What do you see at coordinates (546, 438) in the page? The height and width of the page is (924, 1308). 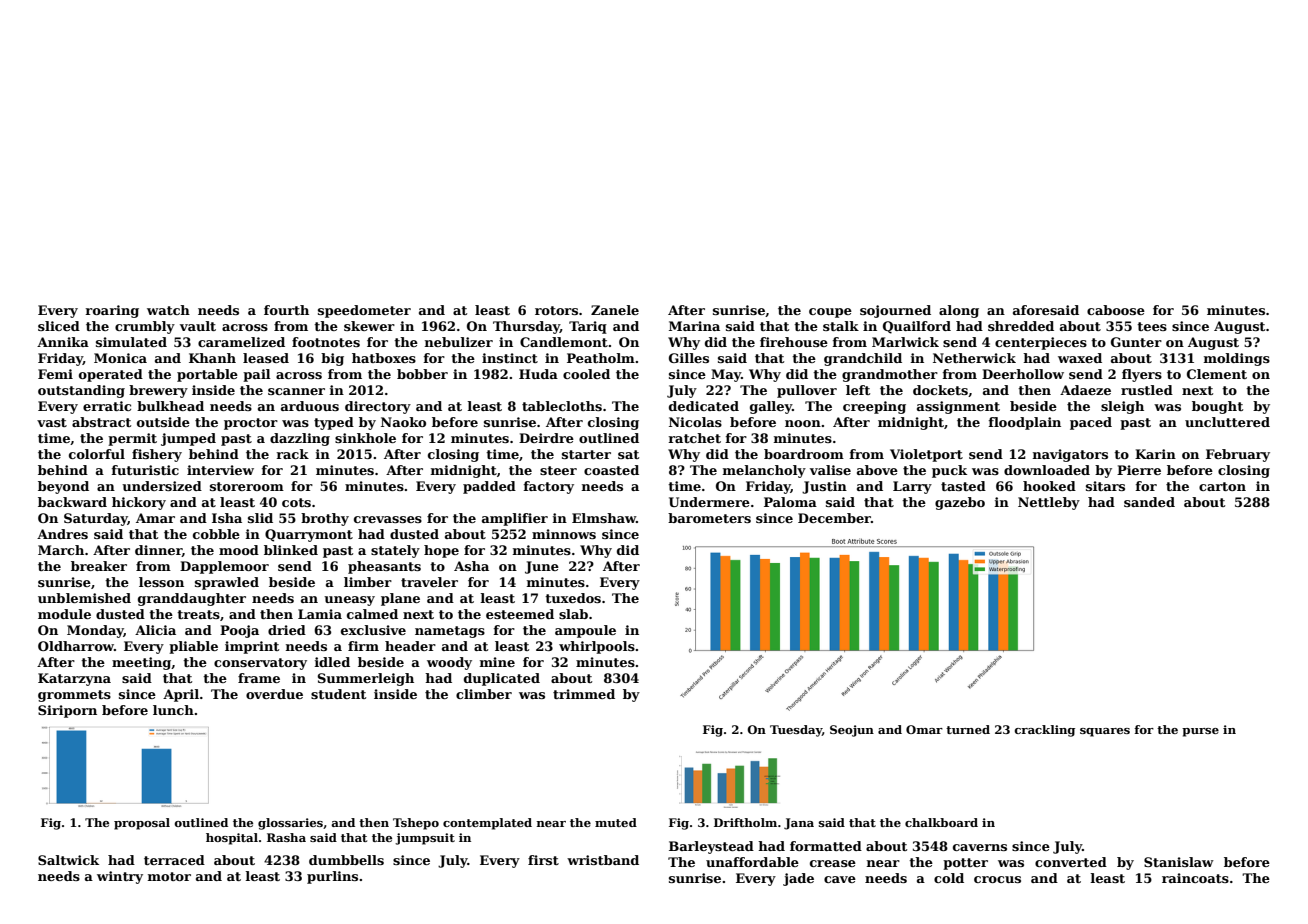 I see `Deirdre` at bounding box center [546, 438].
